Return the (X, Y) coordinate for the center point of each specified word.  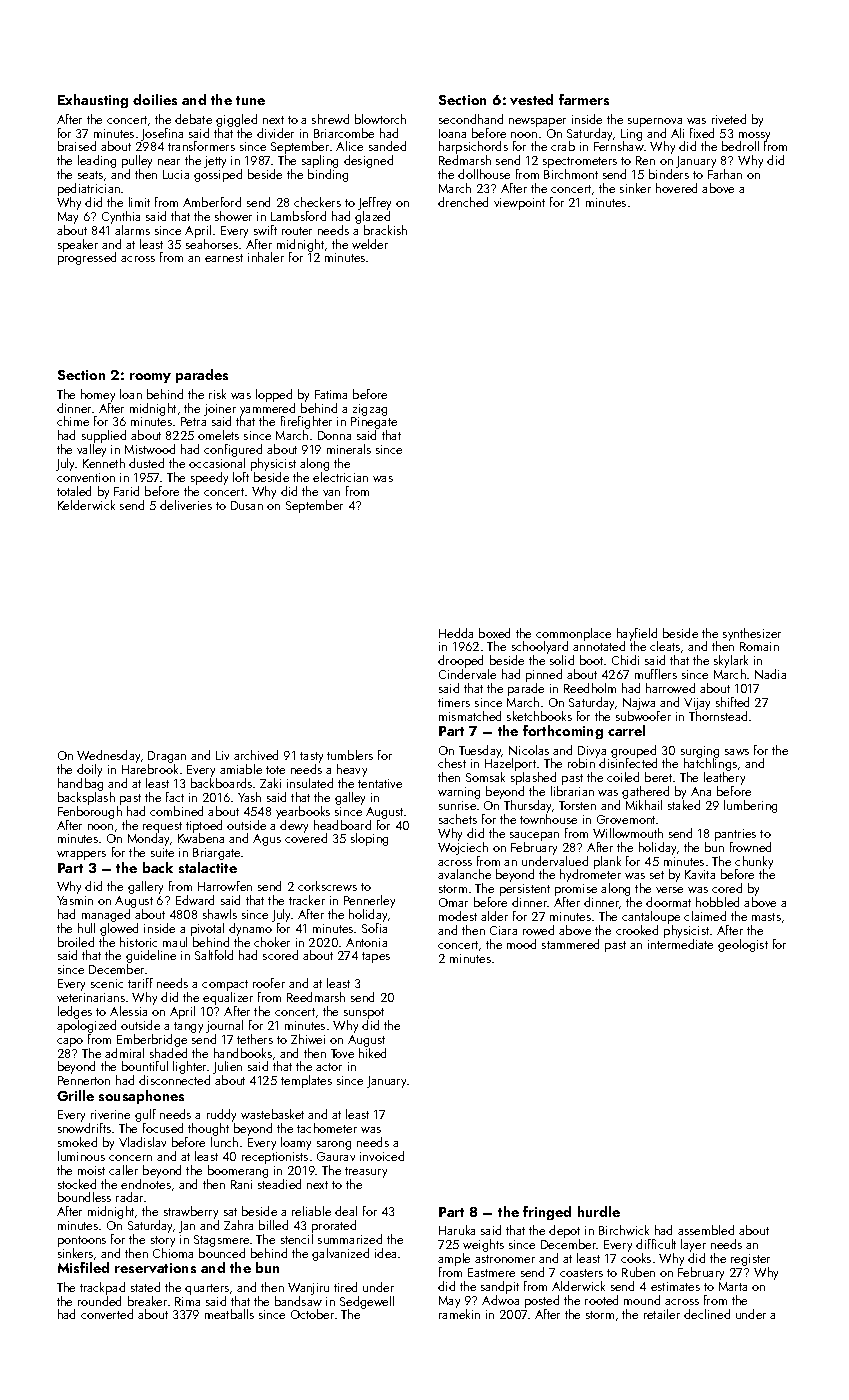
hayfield (637, 634)
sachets (458, 819)
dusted (146, 463)
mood (521, 944)
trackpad (102, 1288)
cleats (665, 646)
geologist (743, 945)
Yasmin (75, 900)
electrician (340, 477)
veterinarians (91, 997)
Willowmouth (628, 833)
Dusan (247, 505)
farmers (584, 99)
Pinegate (374, 423)
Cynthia (121, 217)
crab (563, 146)
